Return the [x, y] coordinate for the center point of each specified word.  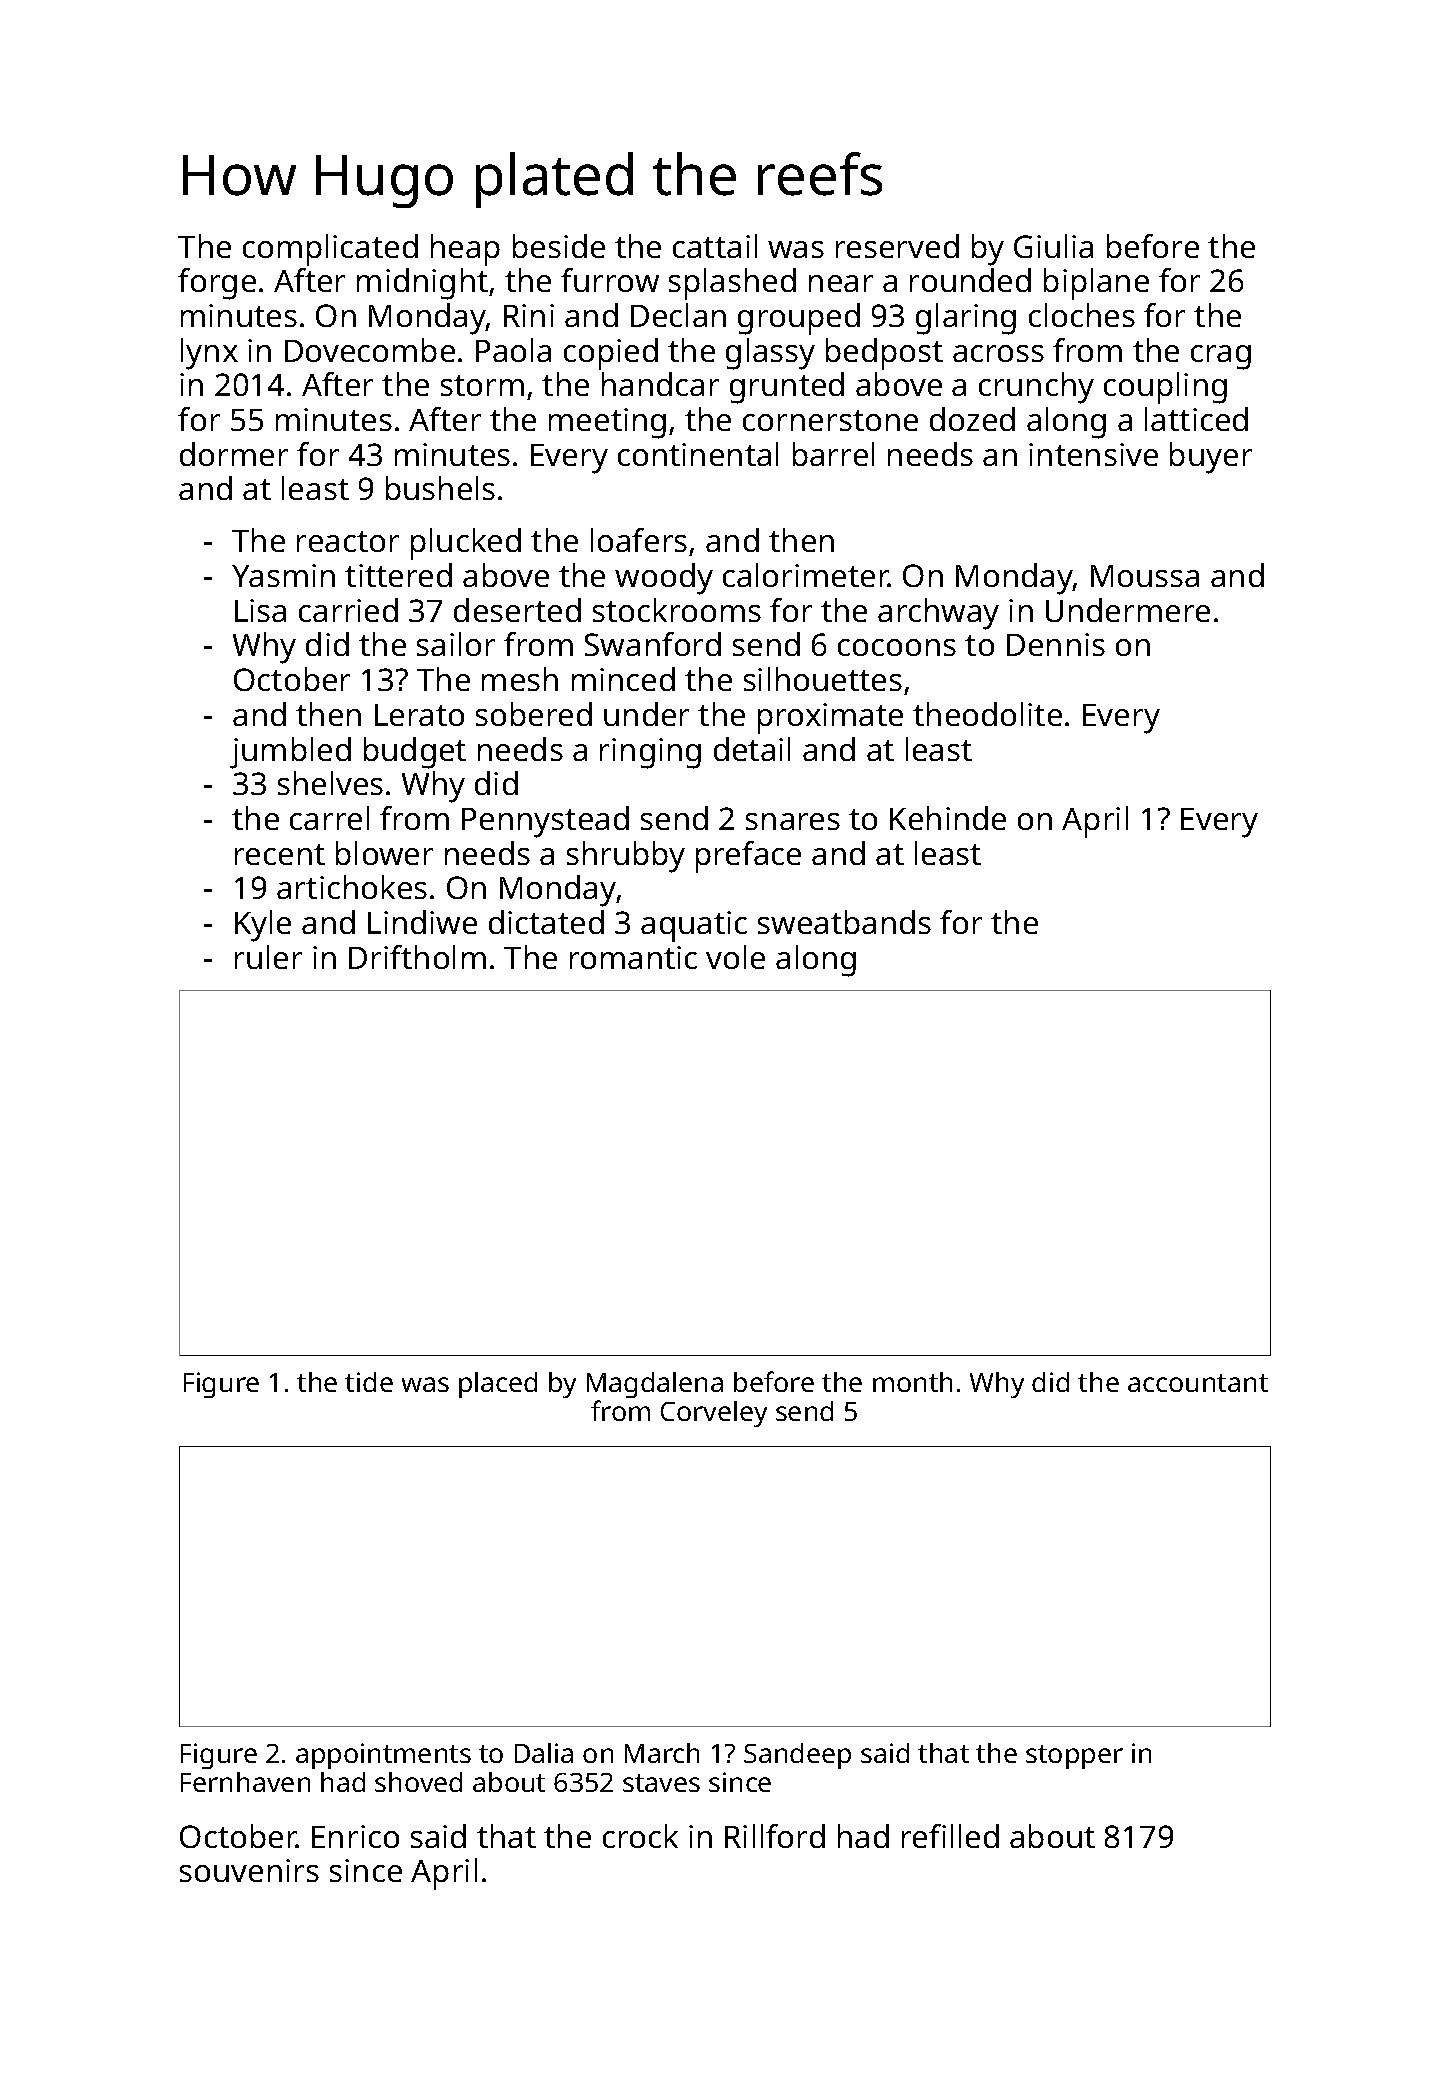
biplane [1096, 284]
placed [498, 1385]
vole [735, 957]
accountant [1198, 1383]
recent [280, 854]
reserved [897, 246]
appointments [383, 1756]
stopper [1074, 1757]
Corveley [714, 1414]
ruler [268, 957]
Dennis [1056, 644]
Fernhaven [245, 1782]
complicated [330, 250]
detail [752, 749]
